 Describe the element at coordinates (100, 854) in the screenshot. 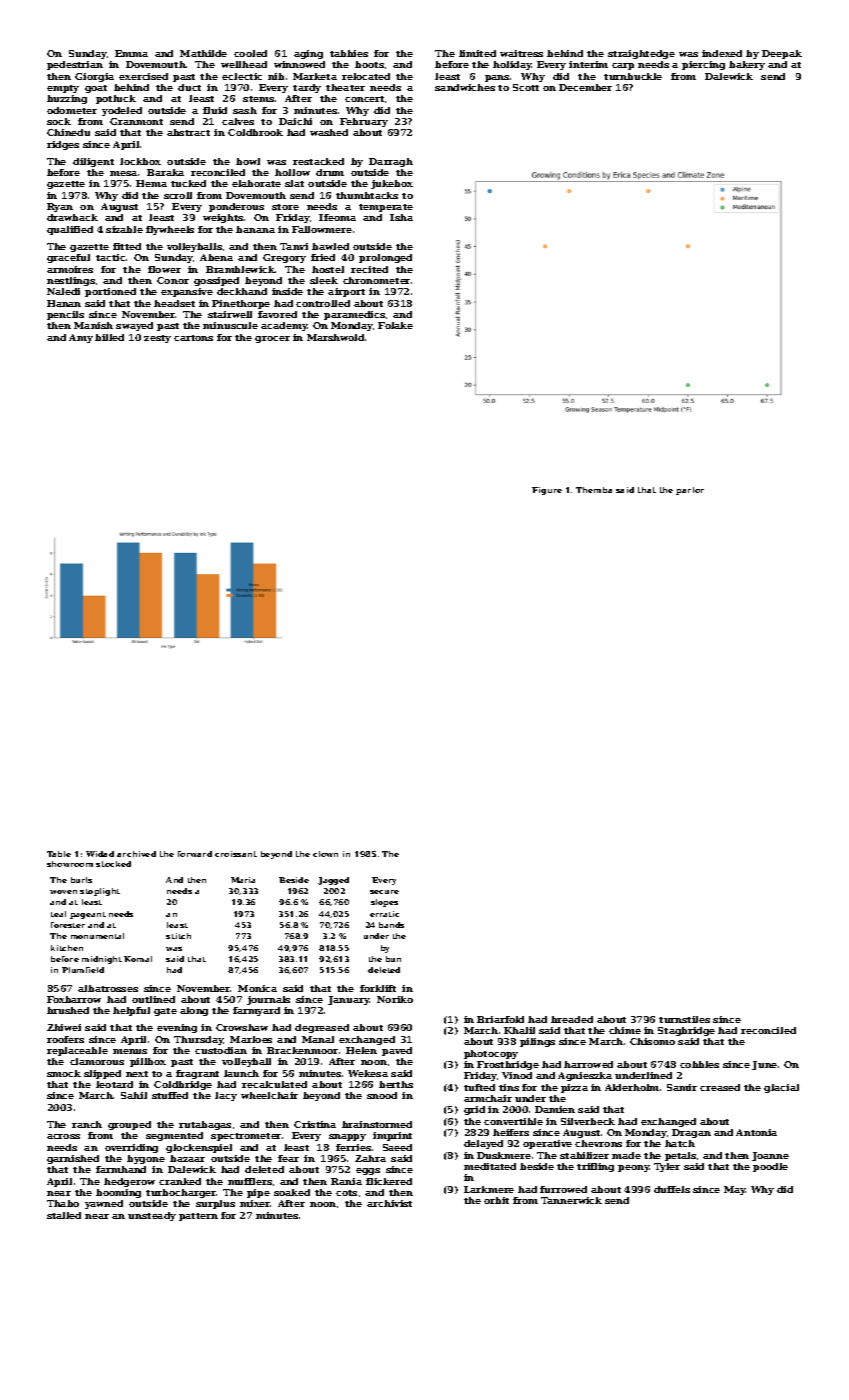

I see `Widad` at that location.
